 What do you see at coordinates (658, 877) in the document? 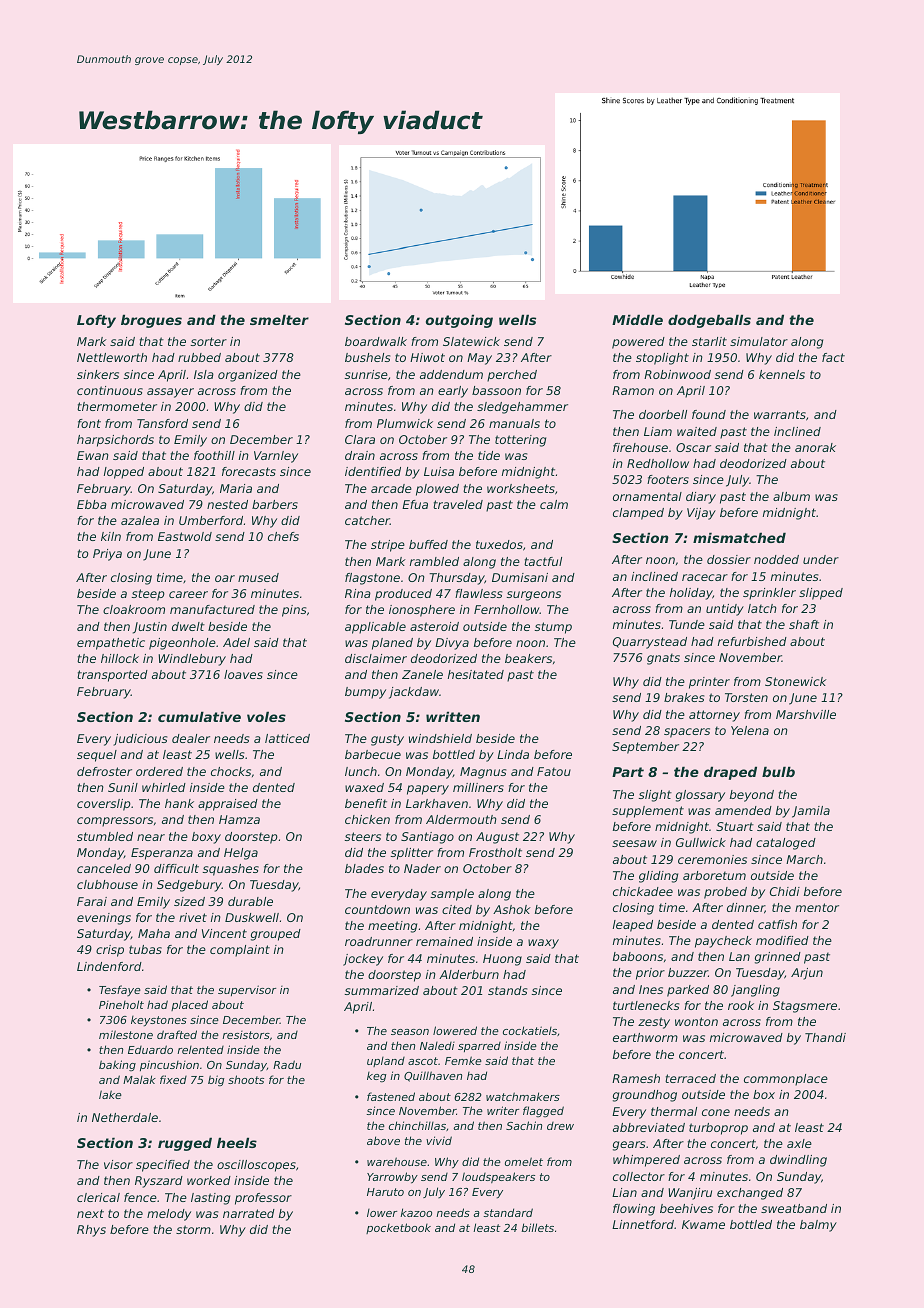
I see `gliding` at bounding box center [658, 877].
